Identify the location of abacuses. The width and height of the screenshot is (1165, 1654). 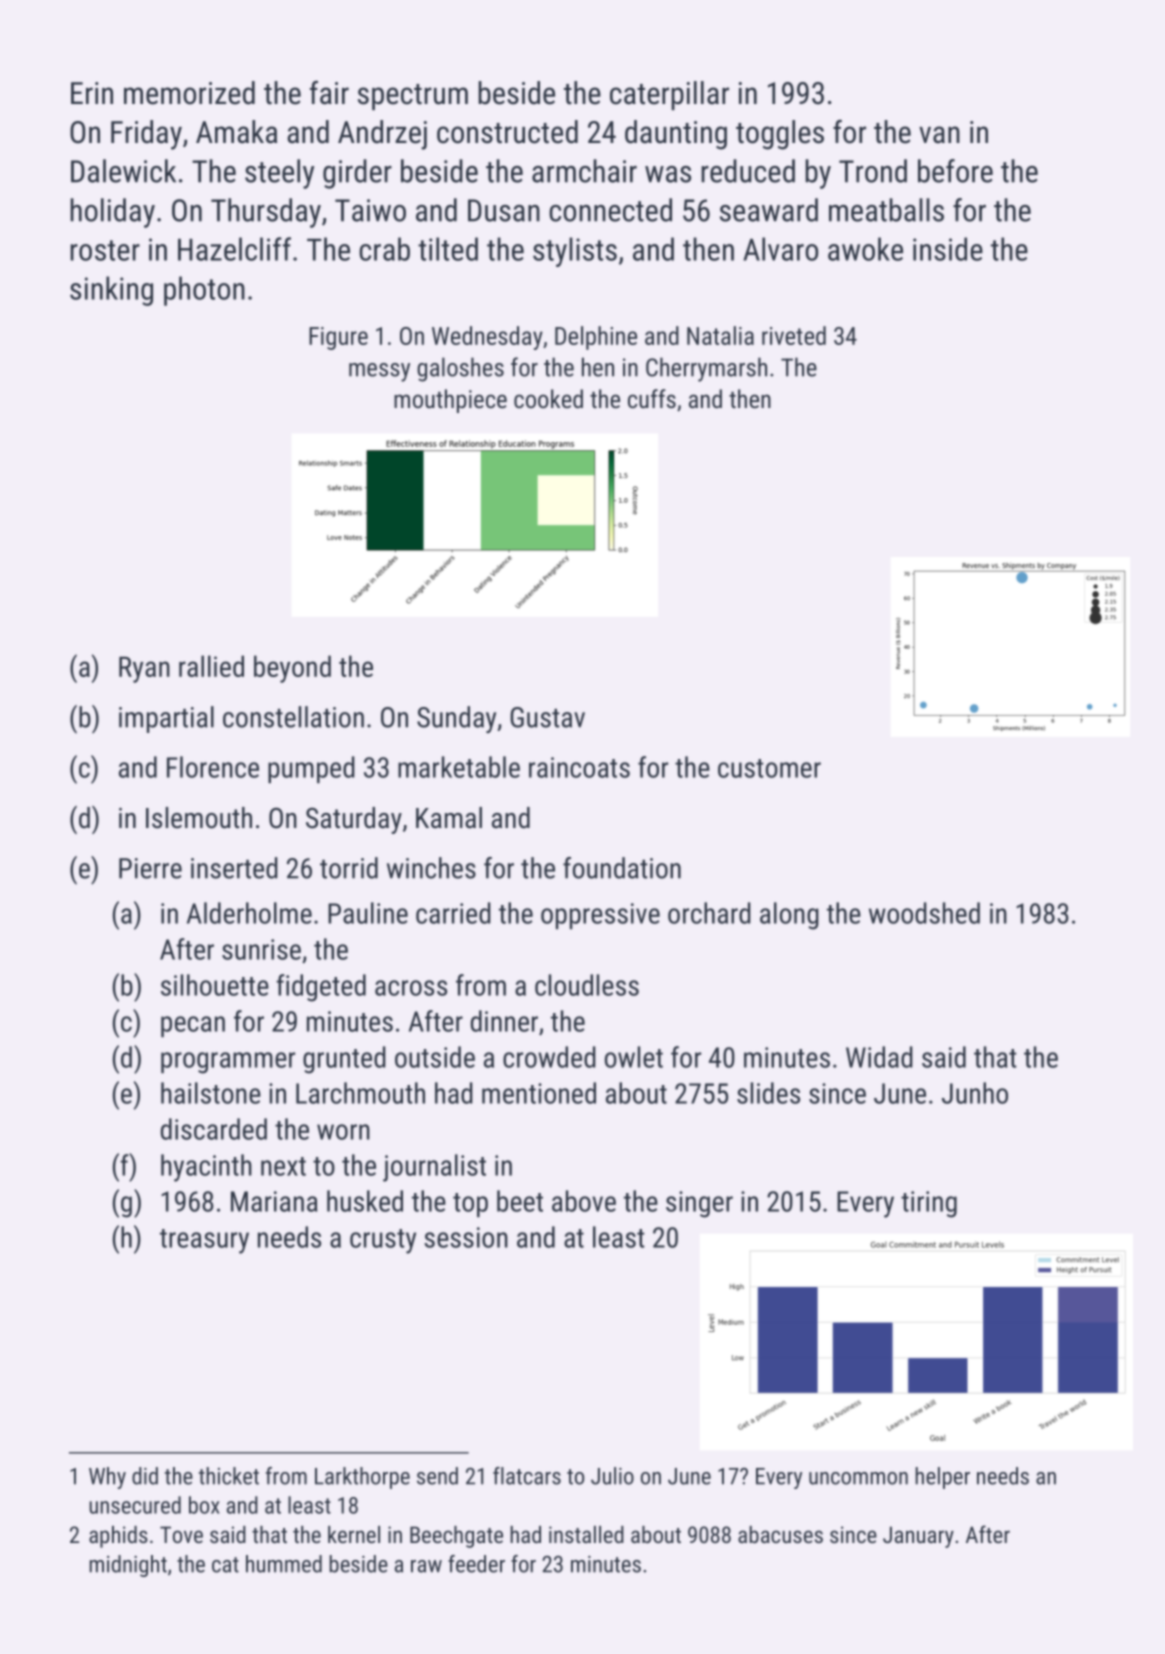
(780, 1534).
